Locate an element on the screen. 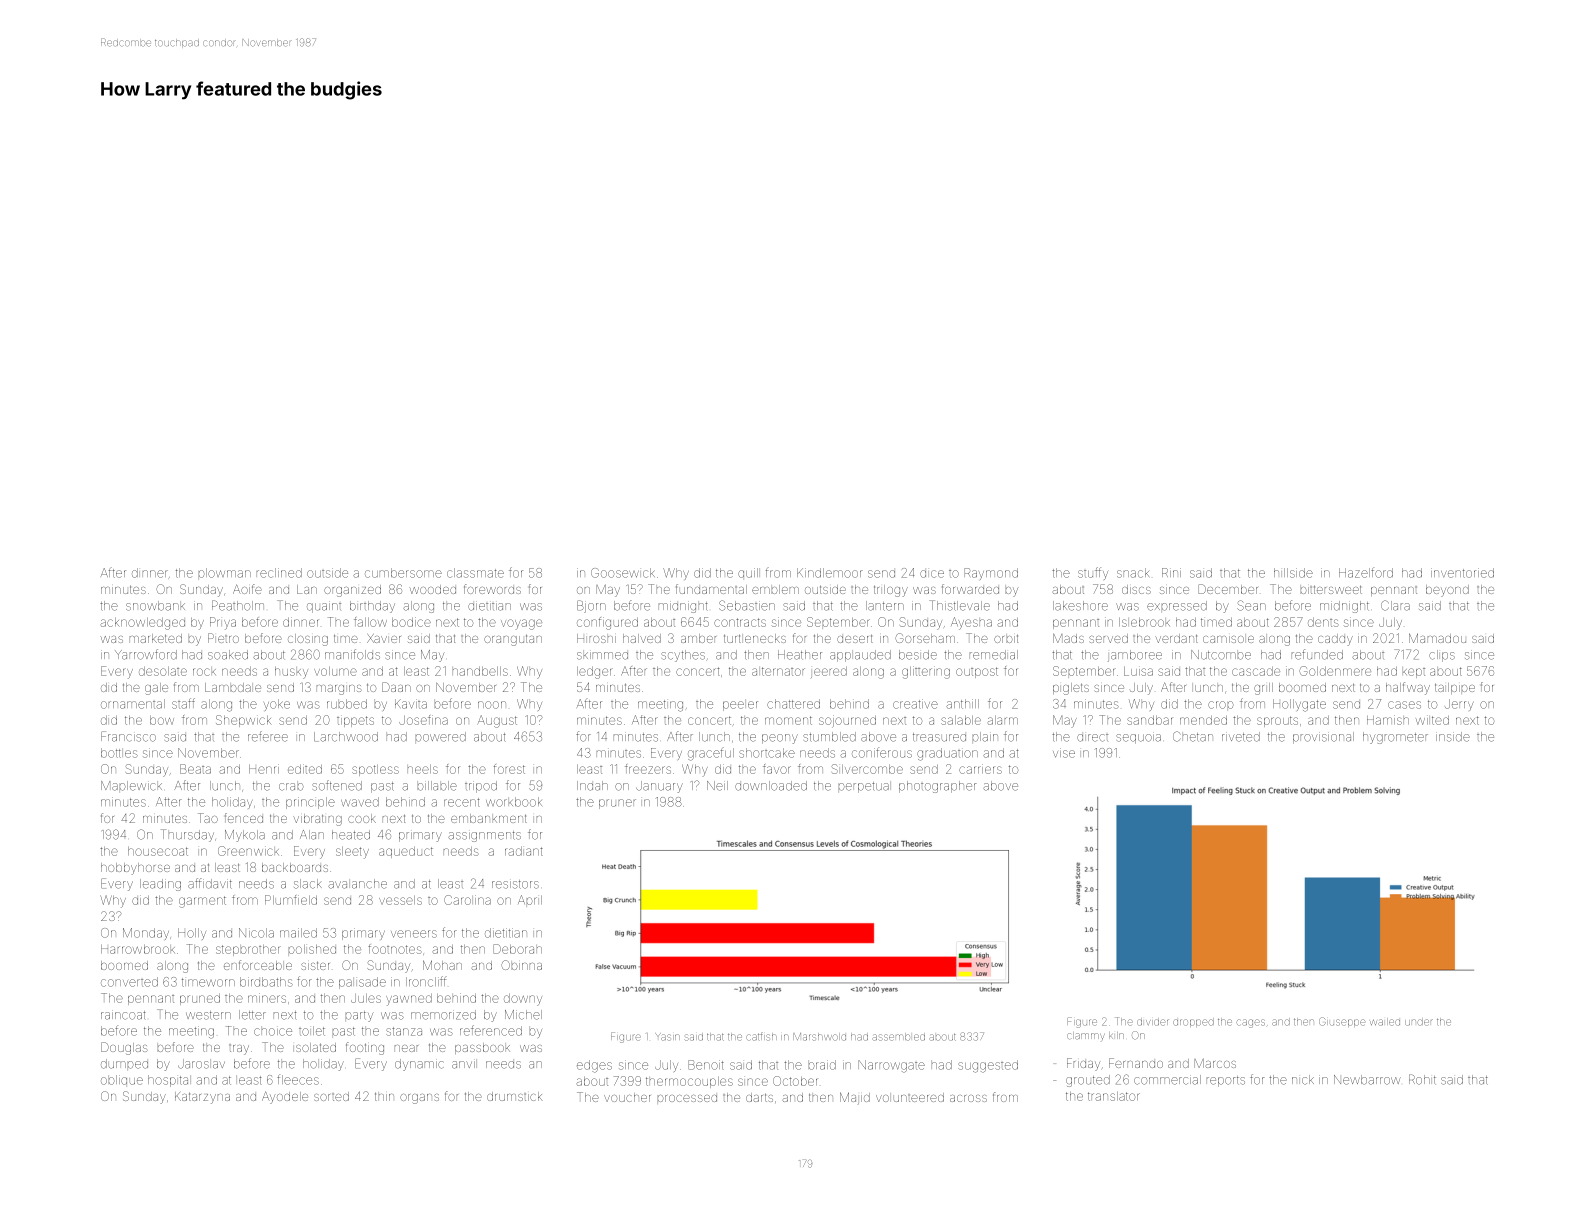 The width and height of the screenshot is (1595, 1232). outpost is located at coordinates (977, 672).
